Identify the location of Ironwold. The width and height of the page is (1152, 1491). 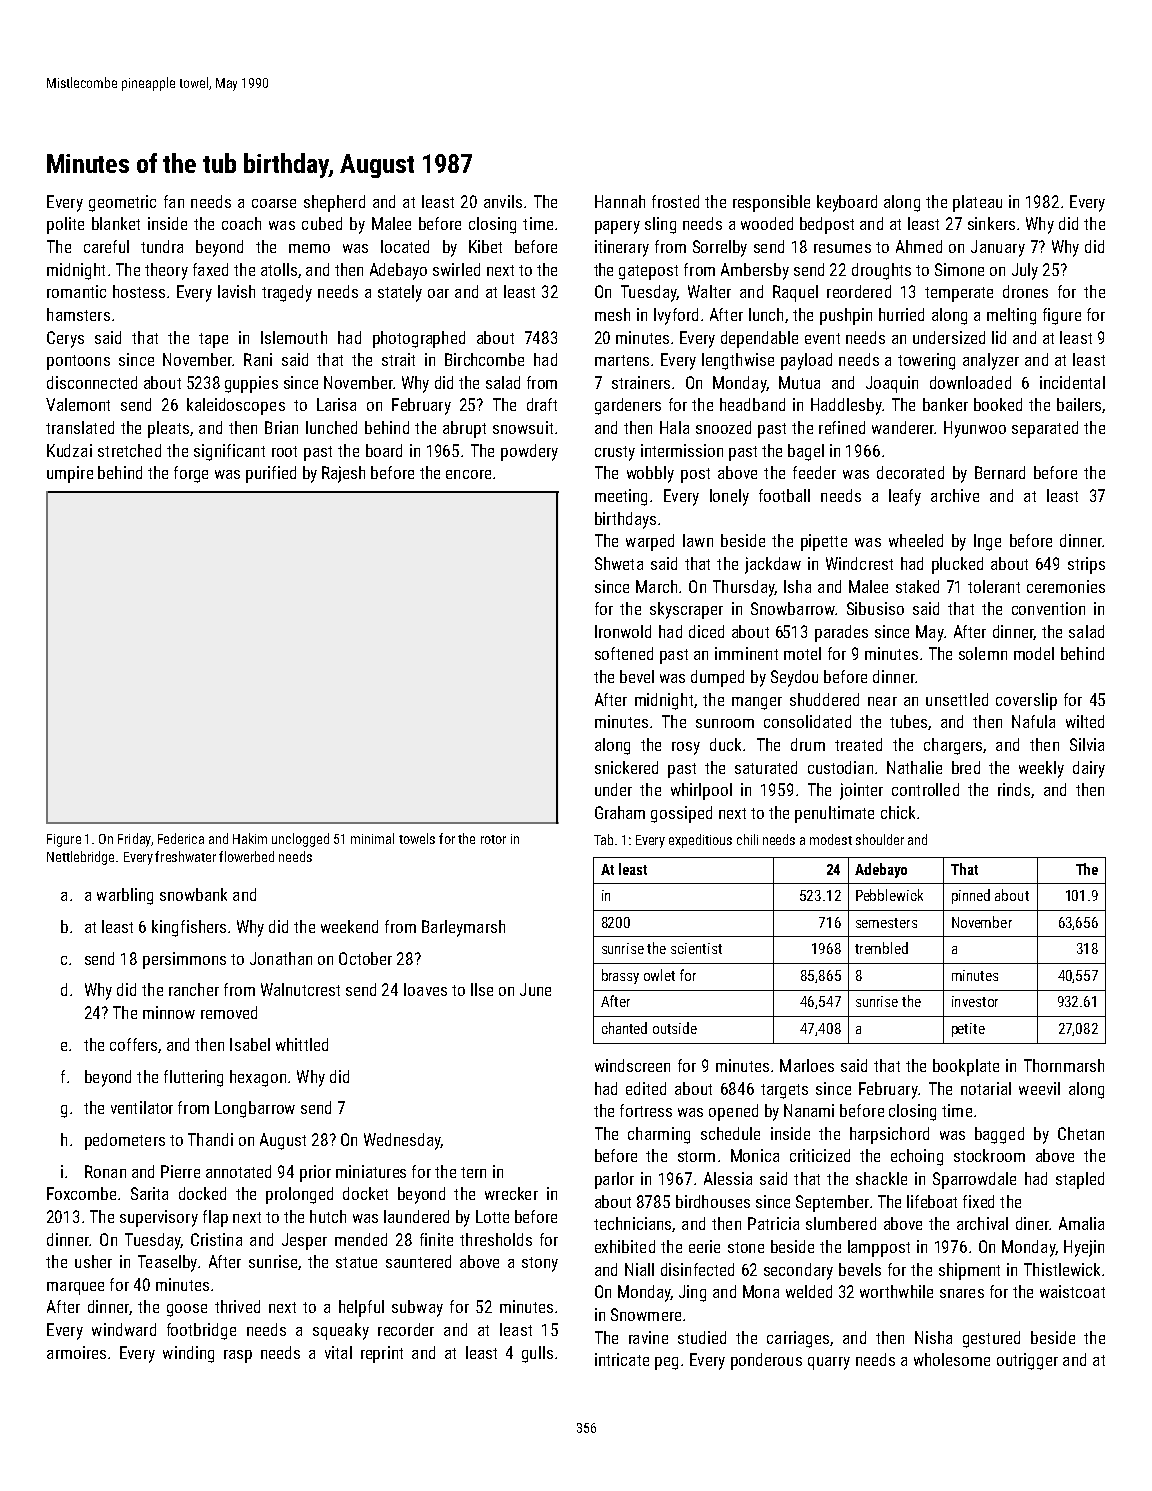
(623, 631).
